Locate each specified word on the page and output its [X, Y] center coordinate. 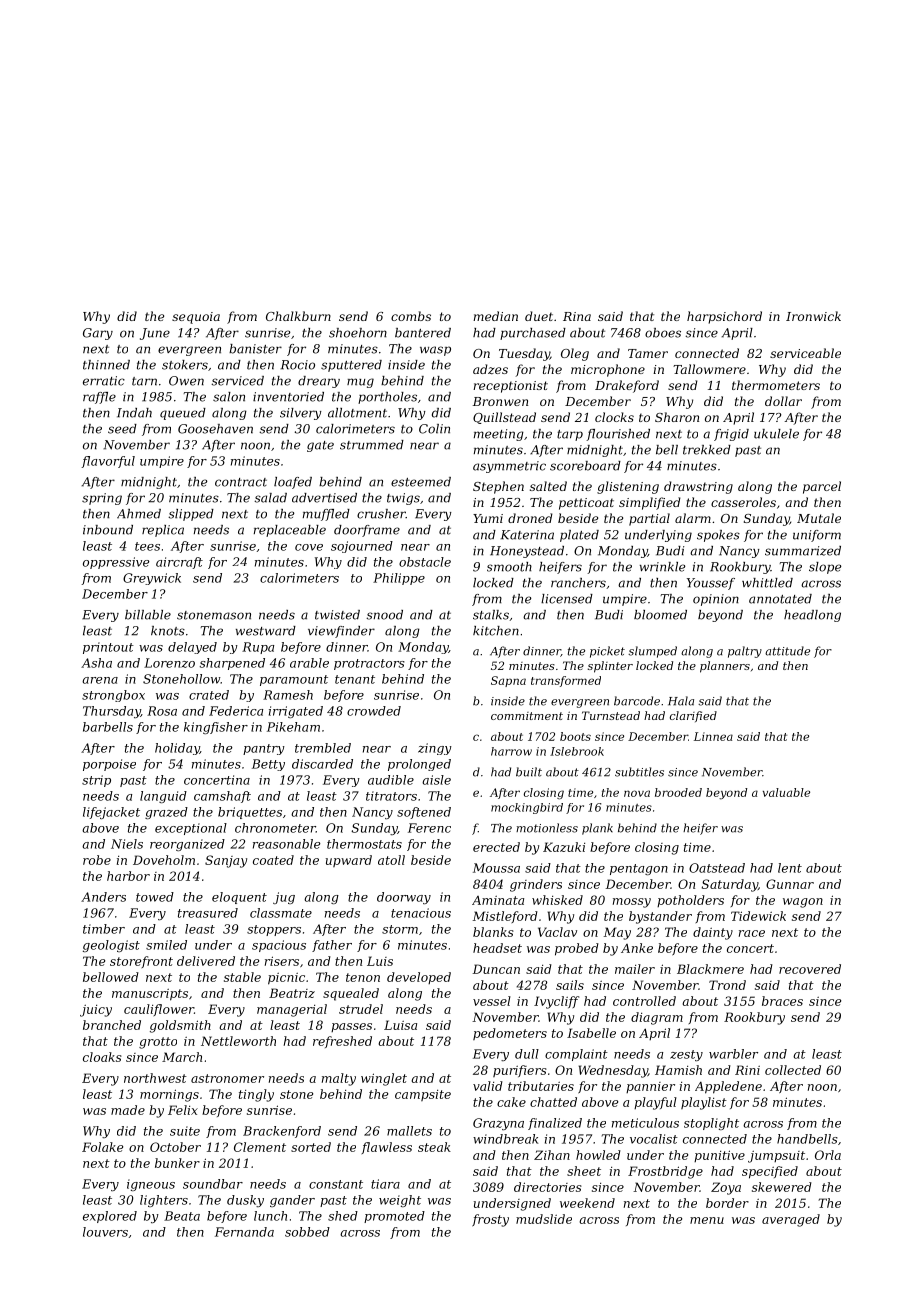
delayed [192, 648]
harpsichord [724, 317]
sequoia [196, 318]
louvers [105, 1232]
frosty [490, 1220]
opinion [716, 600]
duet [539, 316]
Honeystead [527, 552]
